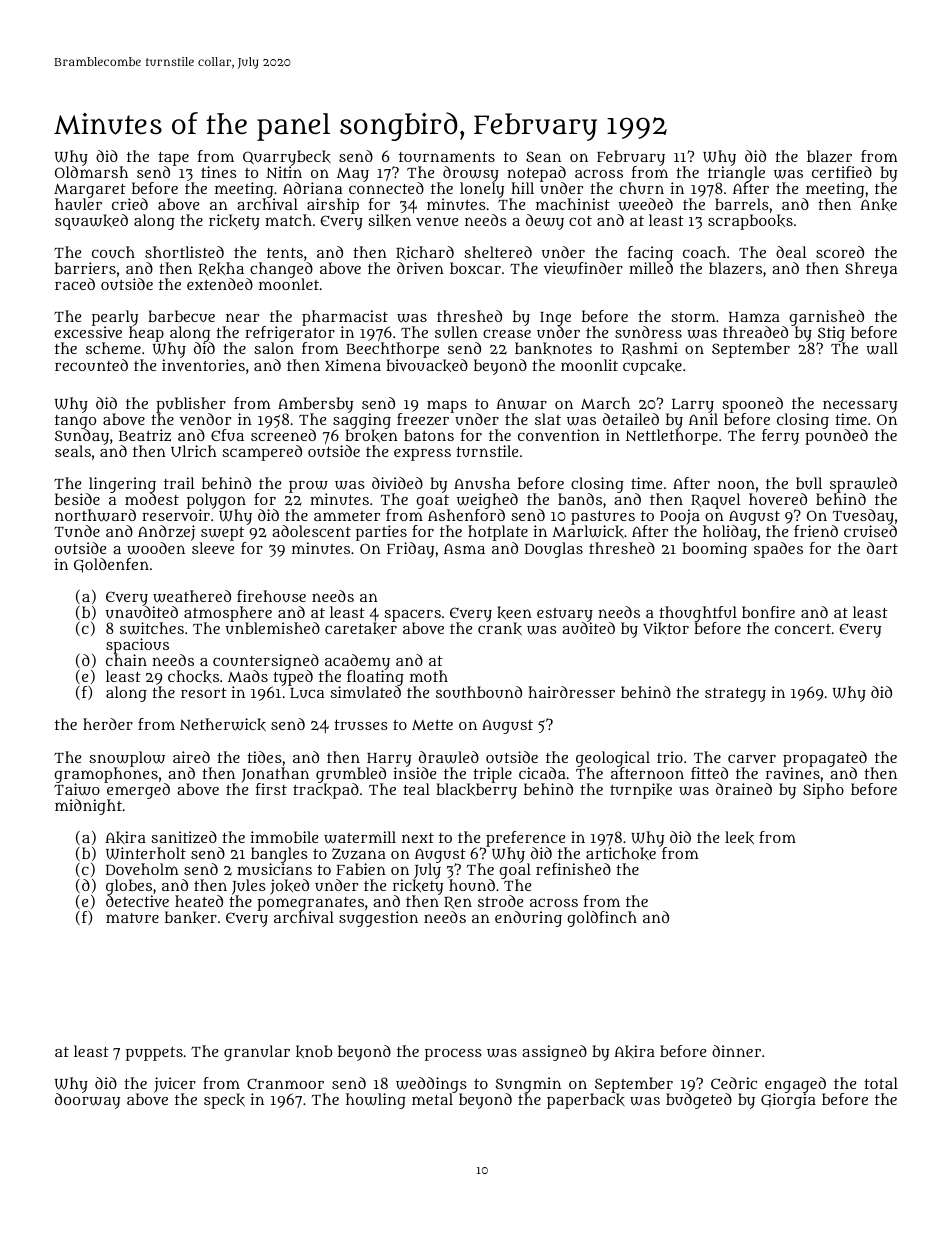  What do you see at coordinates (554, 550) in the page?
I see `Douglas` at bounding box center [554, 550].
